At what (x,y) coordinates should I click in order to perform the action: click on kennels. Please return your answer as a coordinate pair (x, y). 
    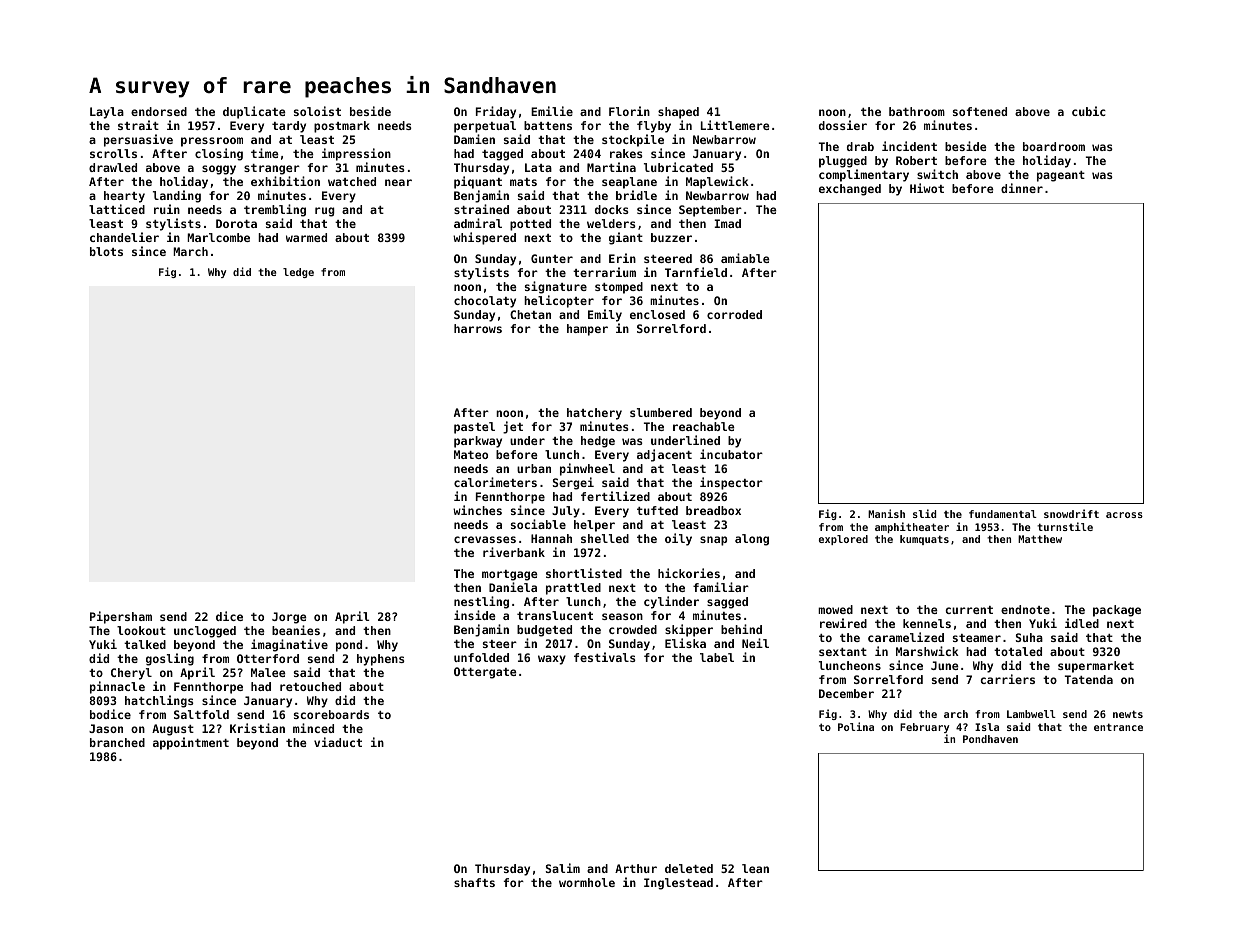
    Looking at the image, I should click on (927, 623).
